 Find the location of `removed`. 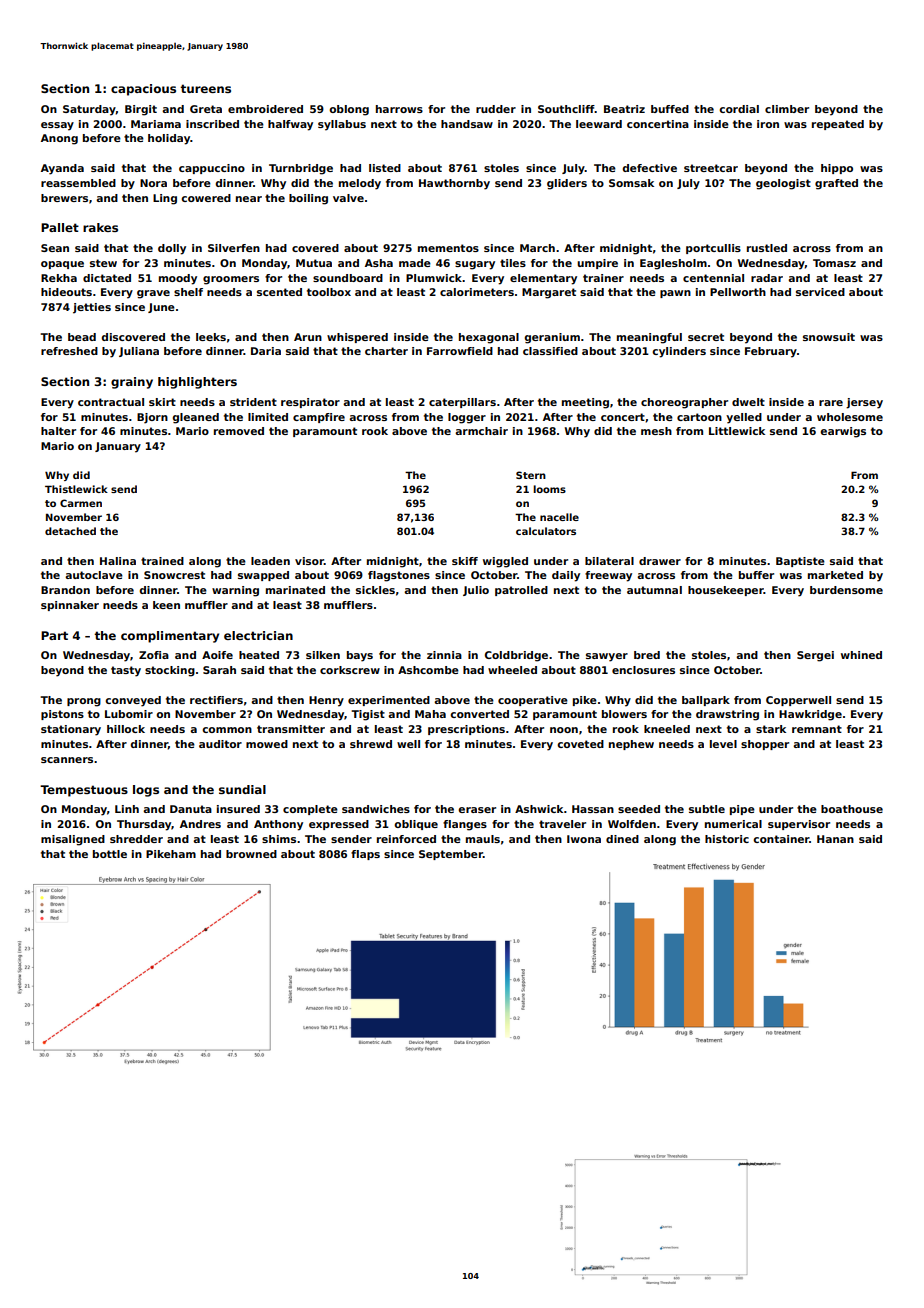

removed is located at coordinates (239, 431).
